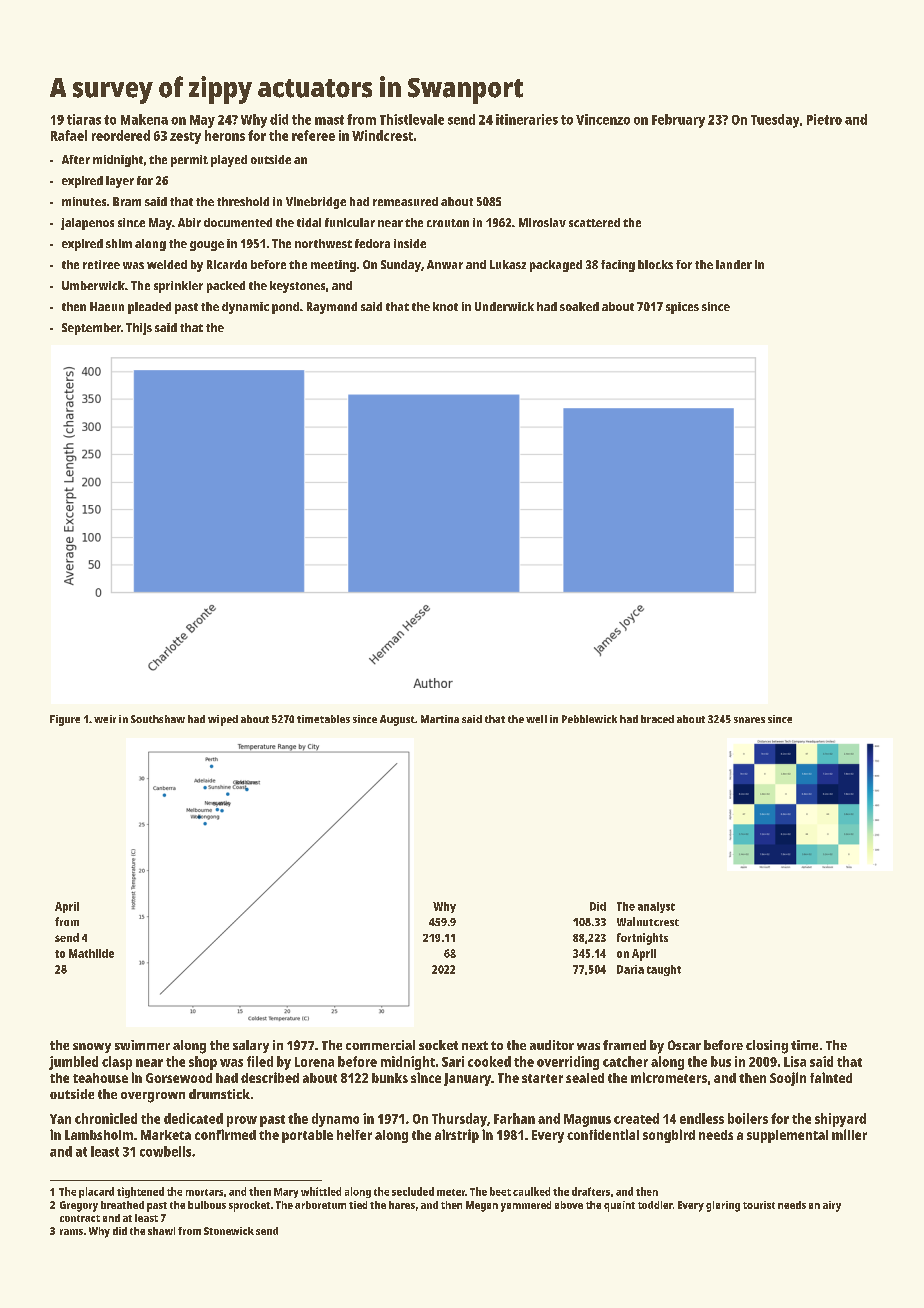  What do you see at coordinates (648, 921) in the document?
I see `Walnutcrest` at bounding box center [648, 921].
